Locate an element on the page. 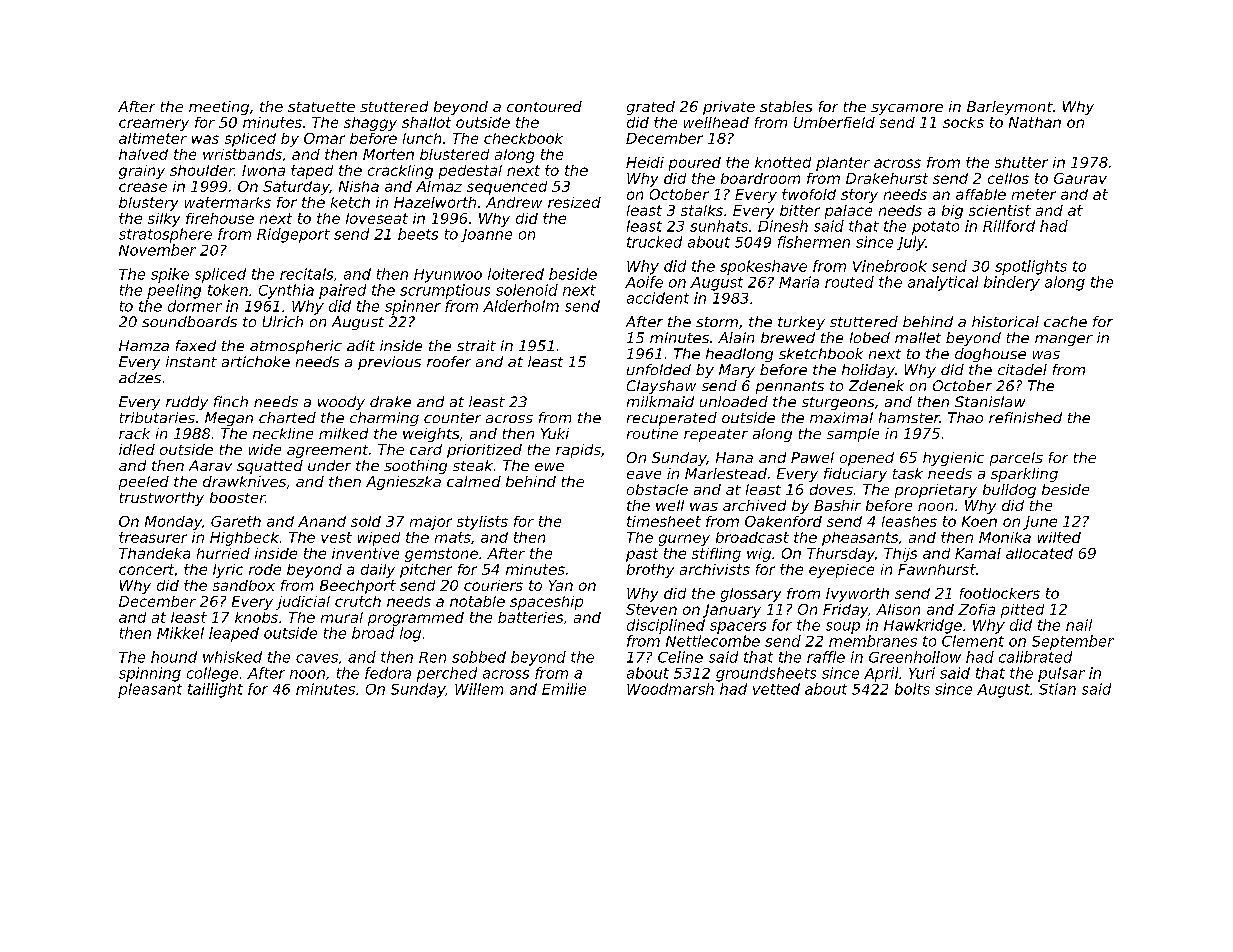 Image resolution: width=1233 pixels, height=952 pixels. Stian is located at coordinates (1057, 689).
